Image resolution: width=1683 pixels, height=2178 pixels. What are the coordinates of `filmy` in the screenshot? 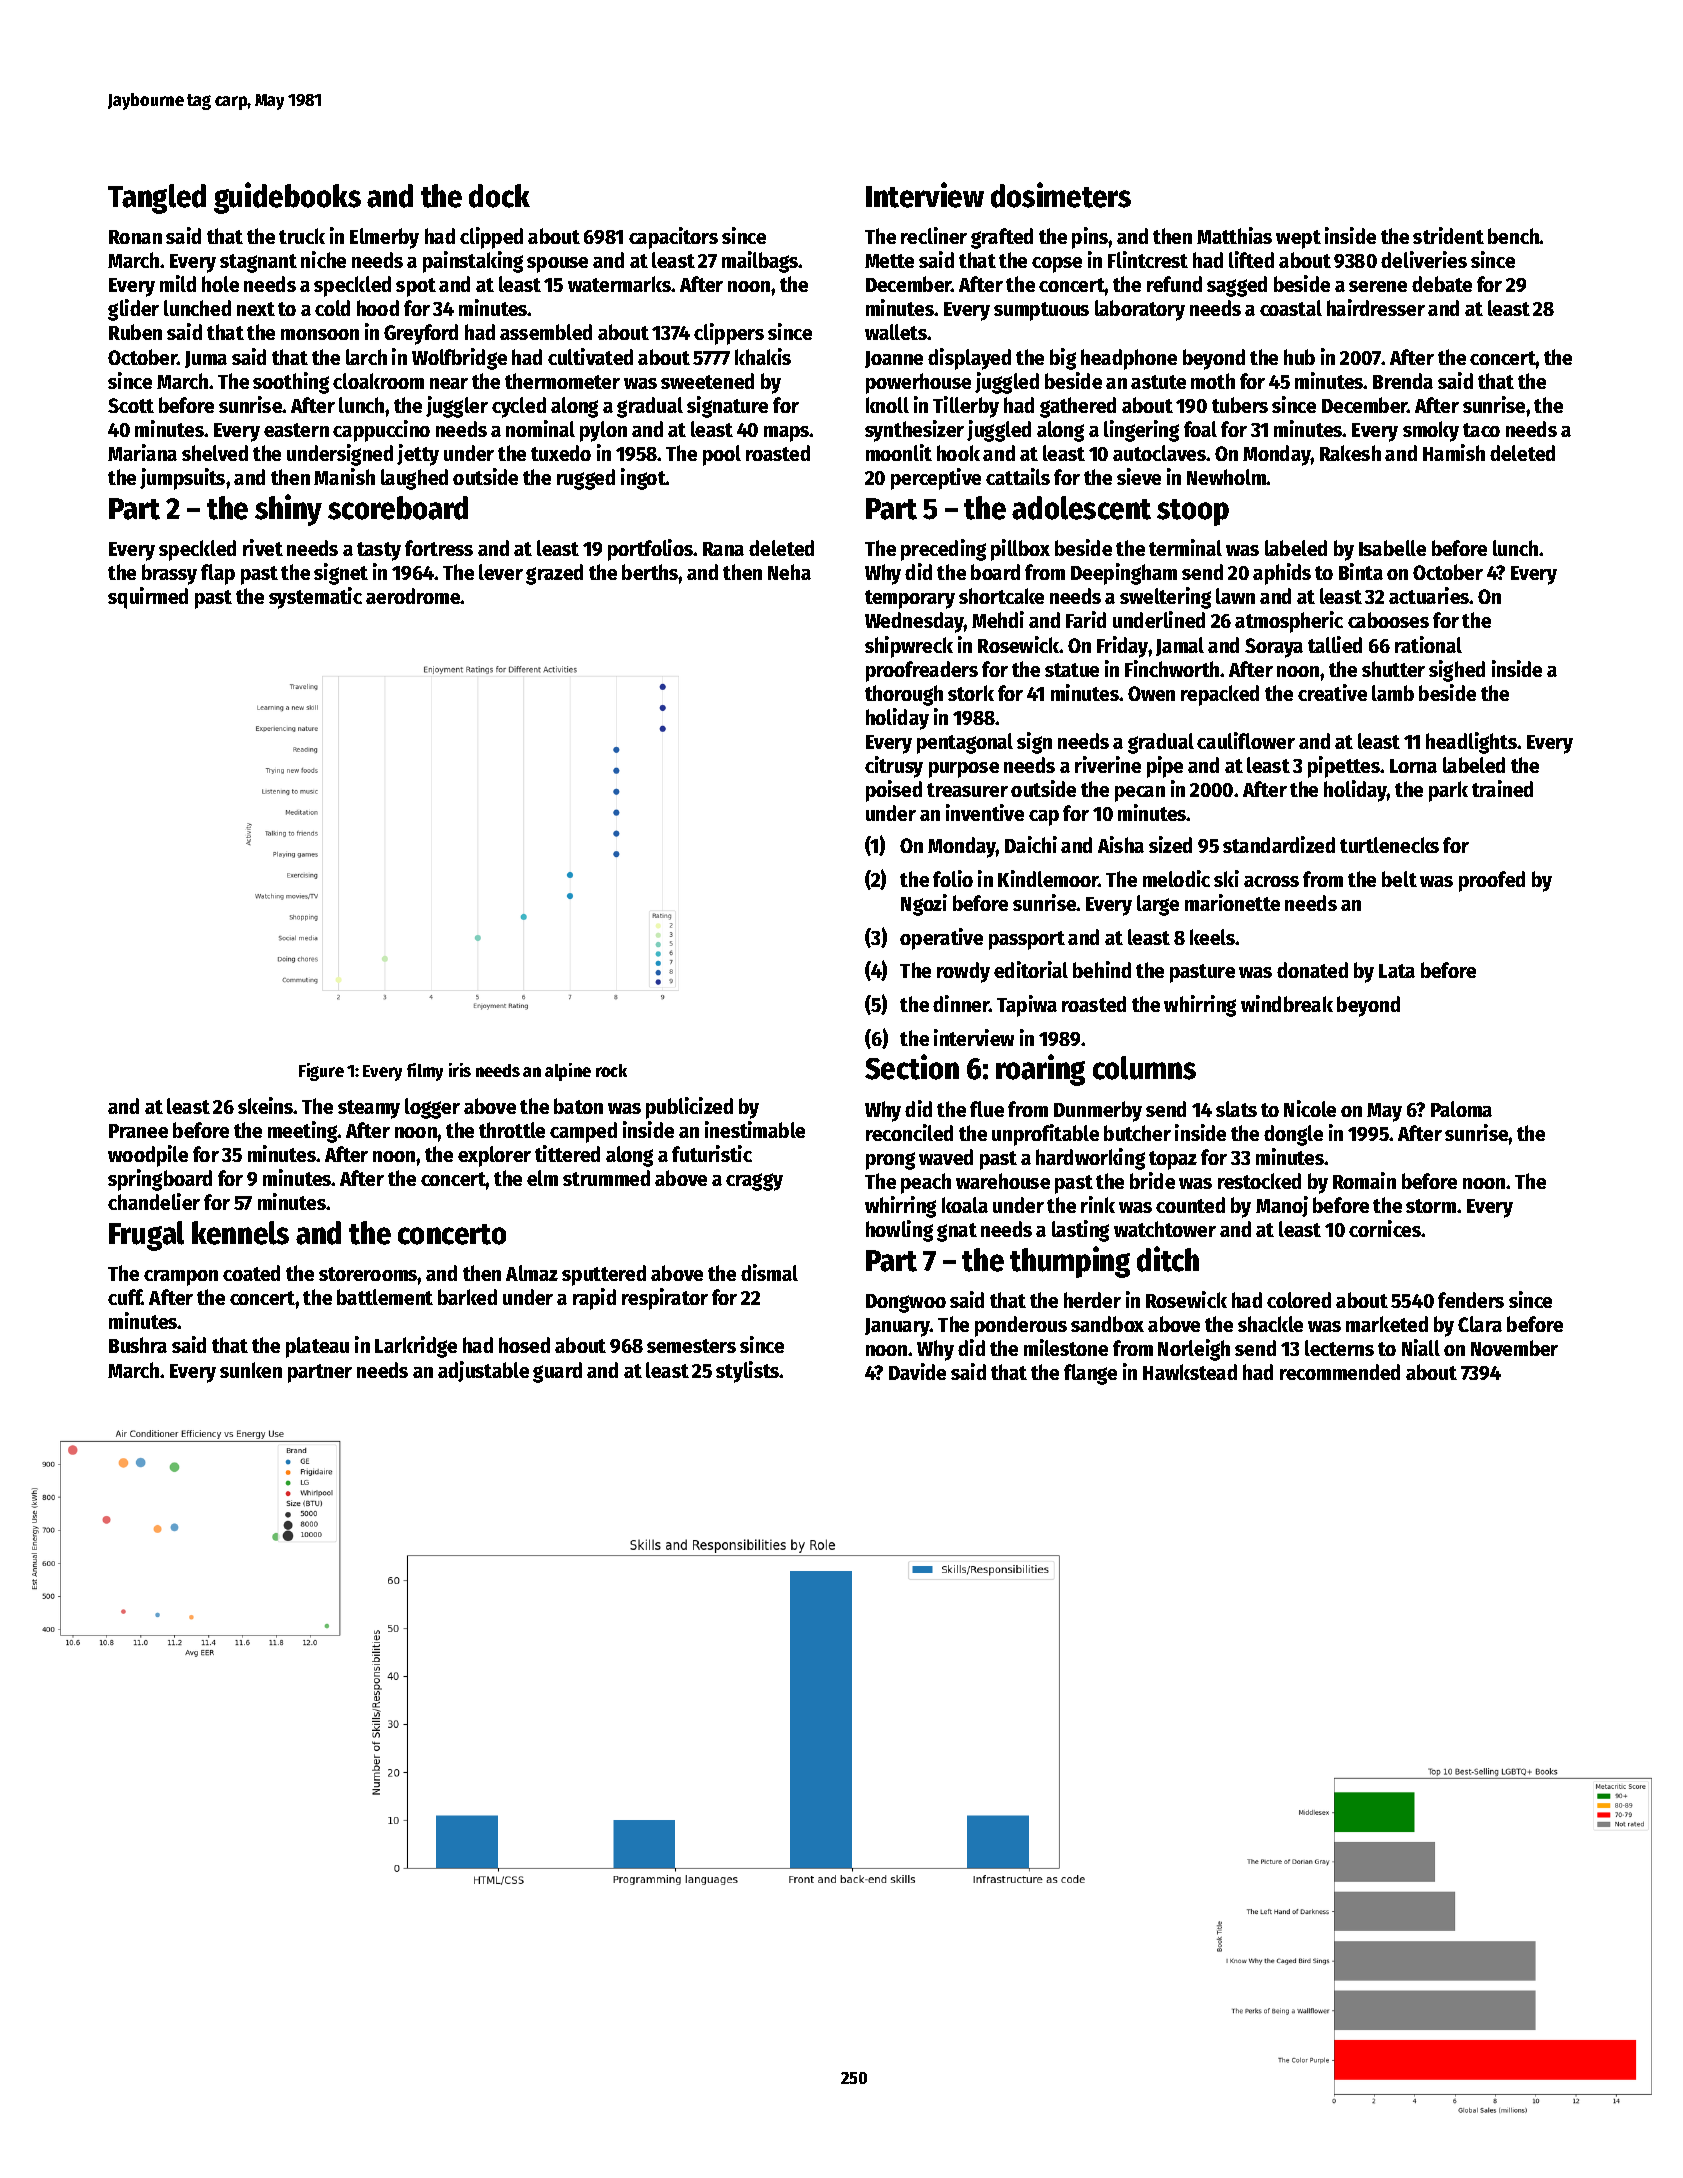 It's located at (425, 1072).
